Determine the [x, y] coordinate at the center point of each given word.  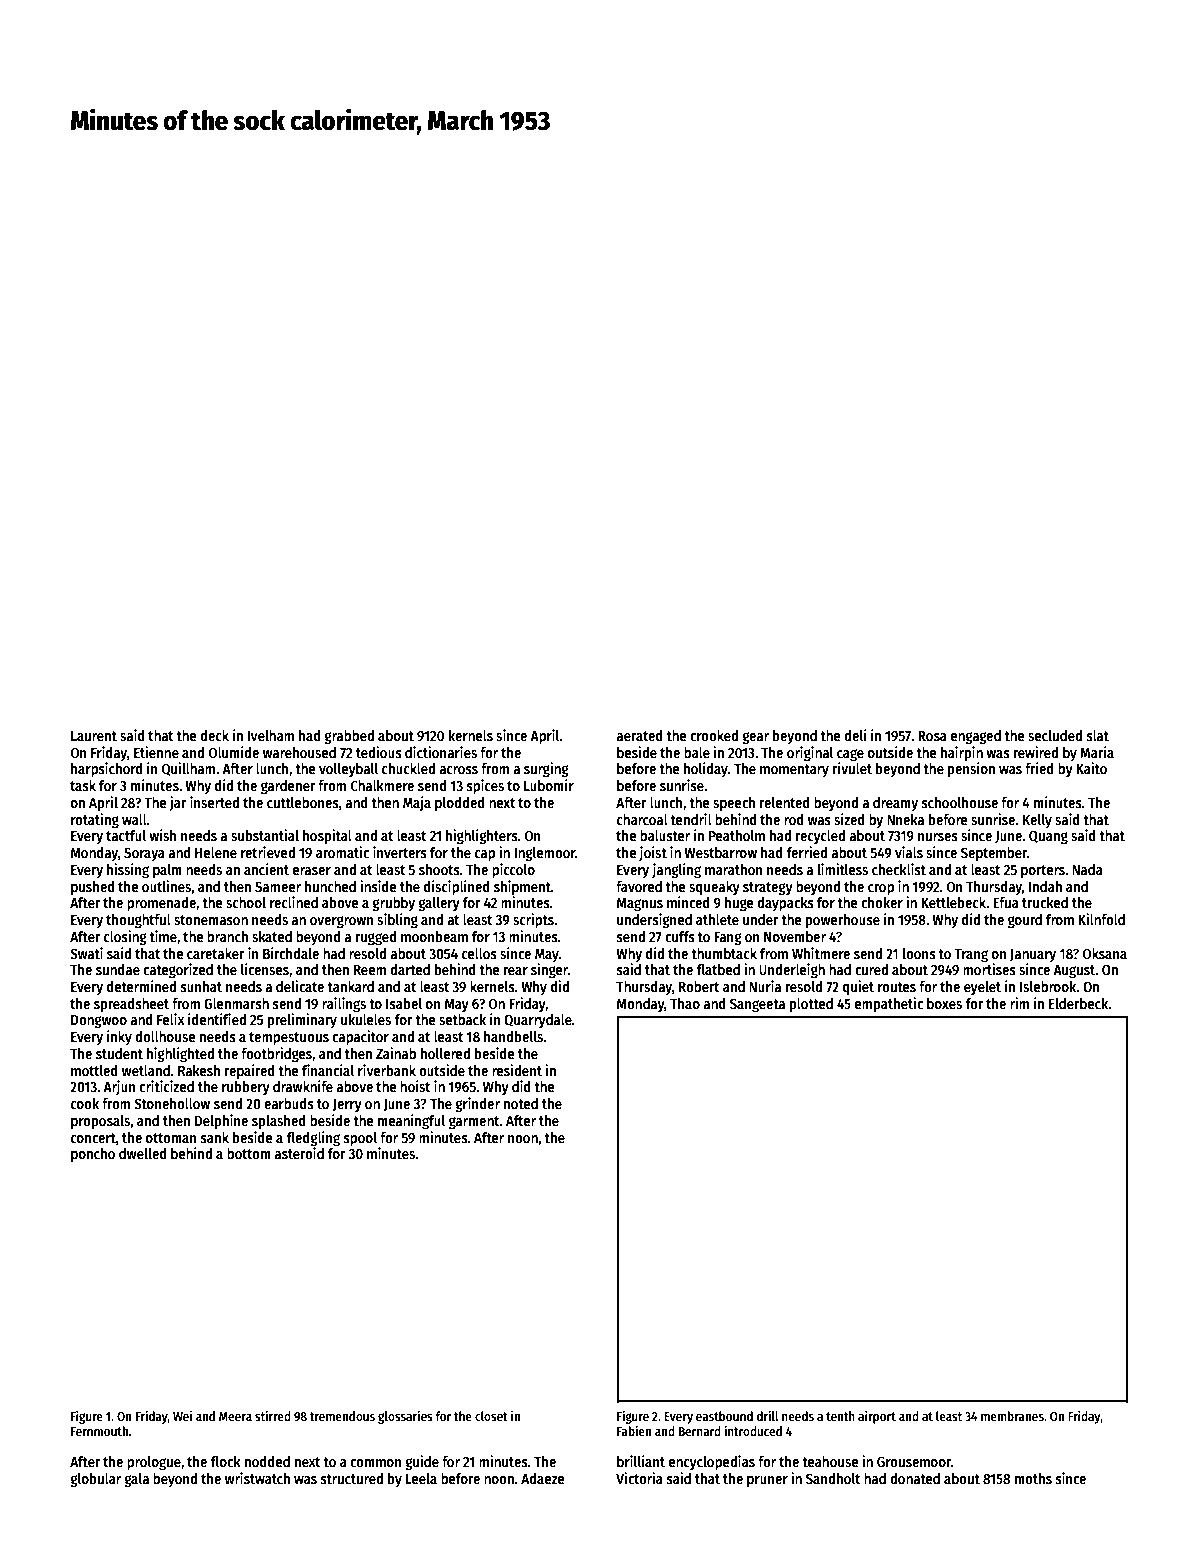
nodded [267, 1461]
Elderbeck [1079, 1003]
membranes [1012, 1416]
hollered [445, 1053]
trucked [1045, 902]
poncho [93, 1155]
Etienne [156, 752]
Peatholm [737, 835]
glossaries [405, 1417]
